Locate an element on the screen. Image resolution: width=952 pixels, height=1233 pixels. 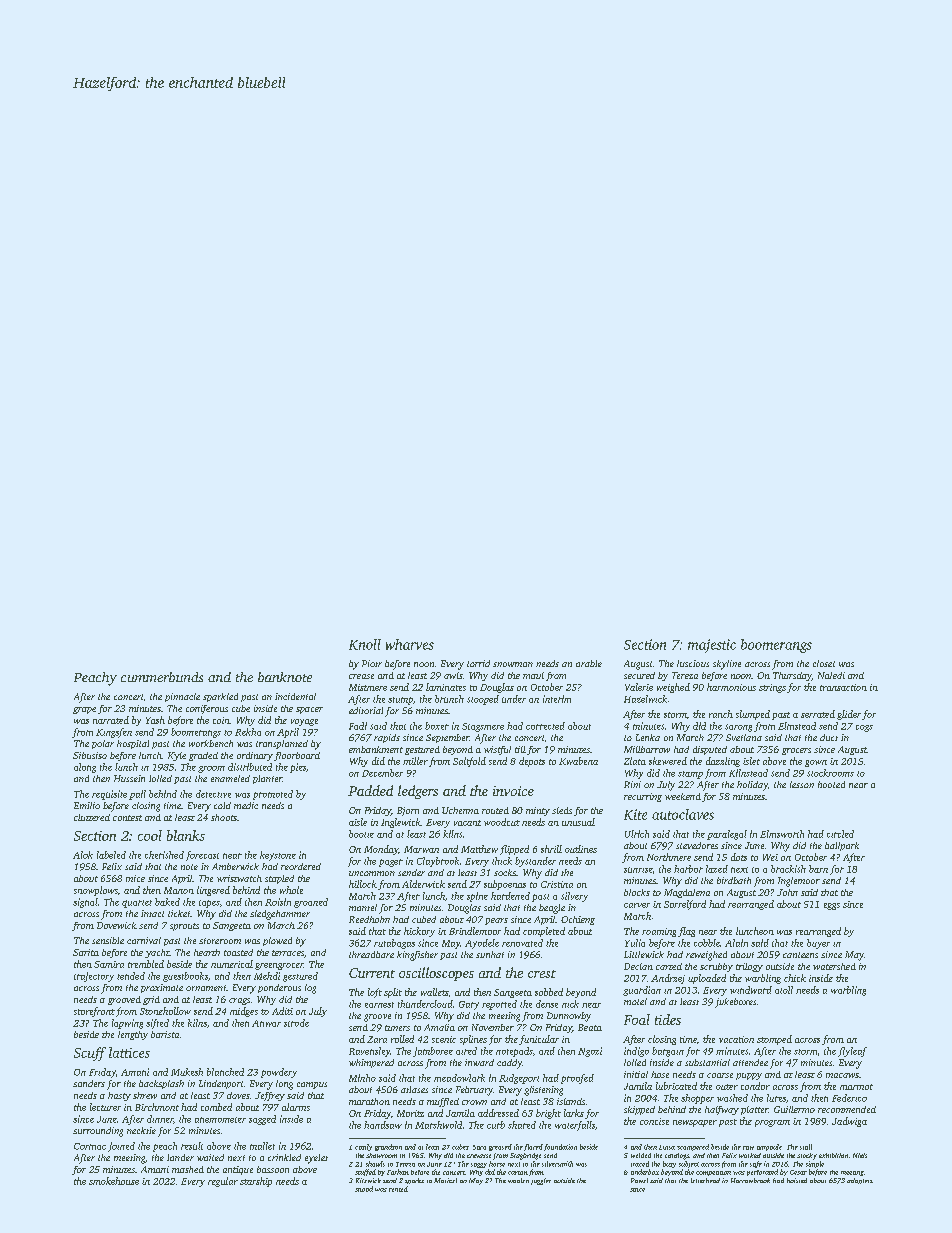
Saltfold is located at coordinates (469, 762).
